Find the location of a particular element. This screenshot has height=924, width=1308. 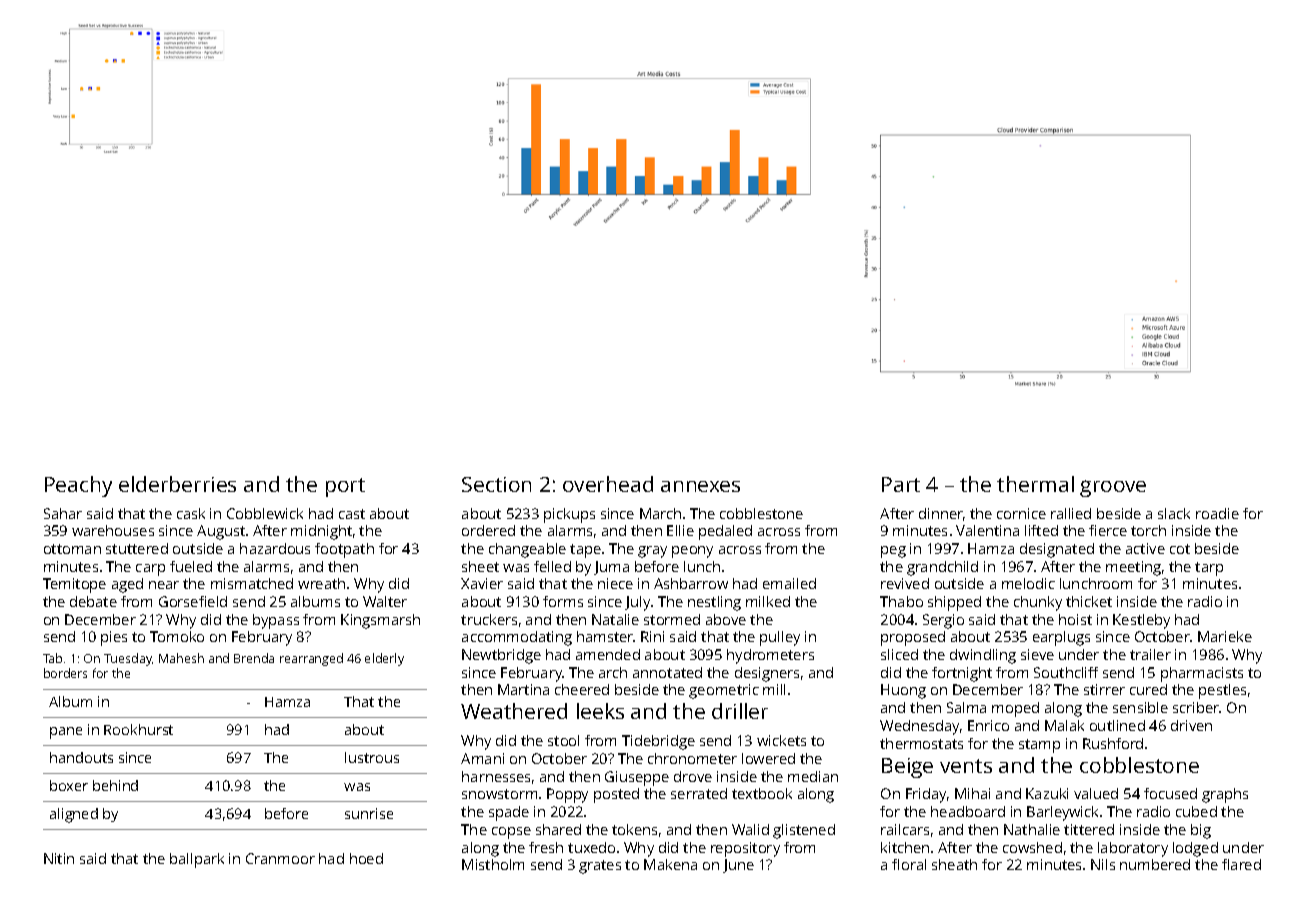

Beige is located at coordinates (907, 768).
